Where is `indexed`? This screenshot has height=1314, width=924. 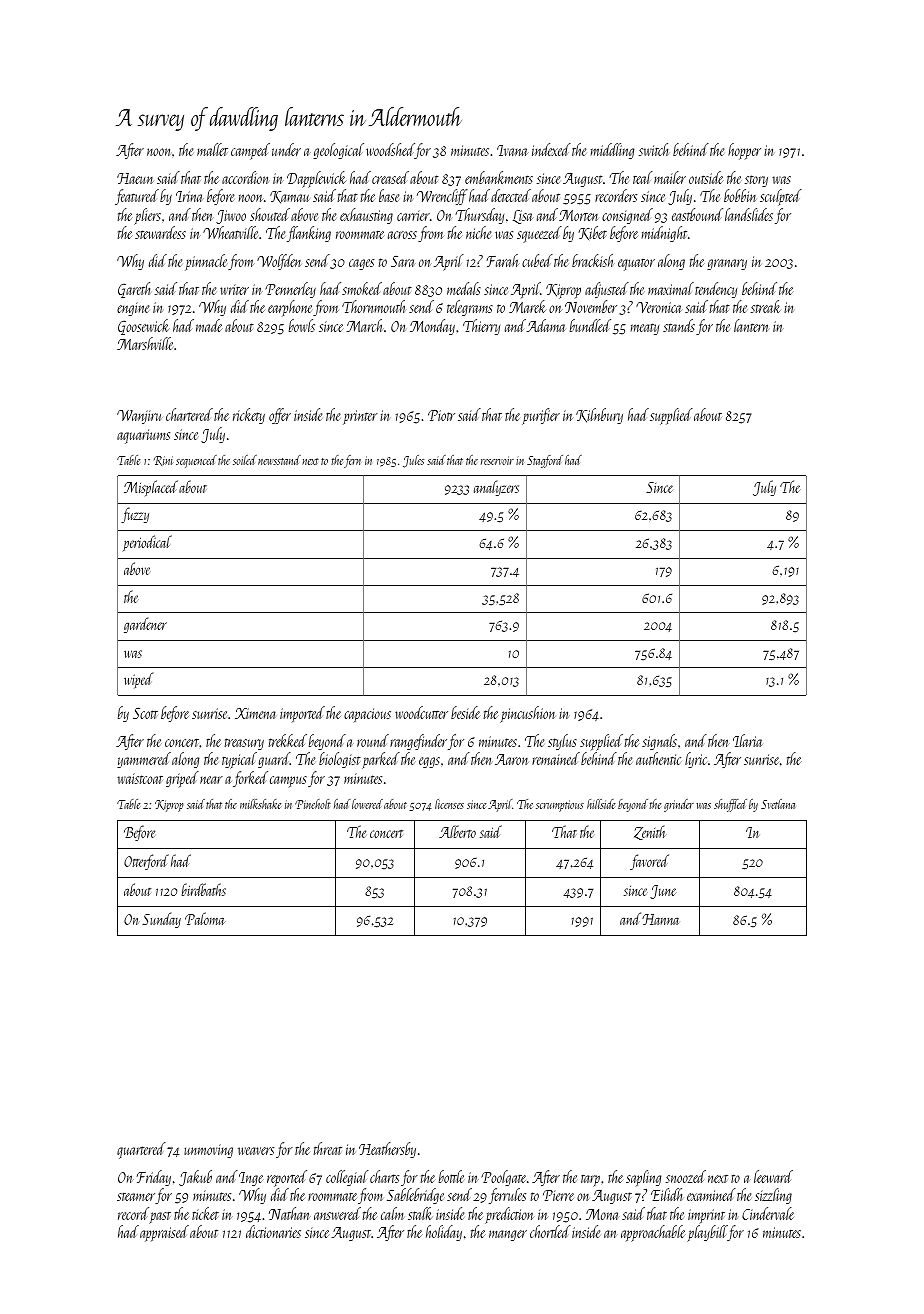
indexed is located at coordinates (551, 149).
